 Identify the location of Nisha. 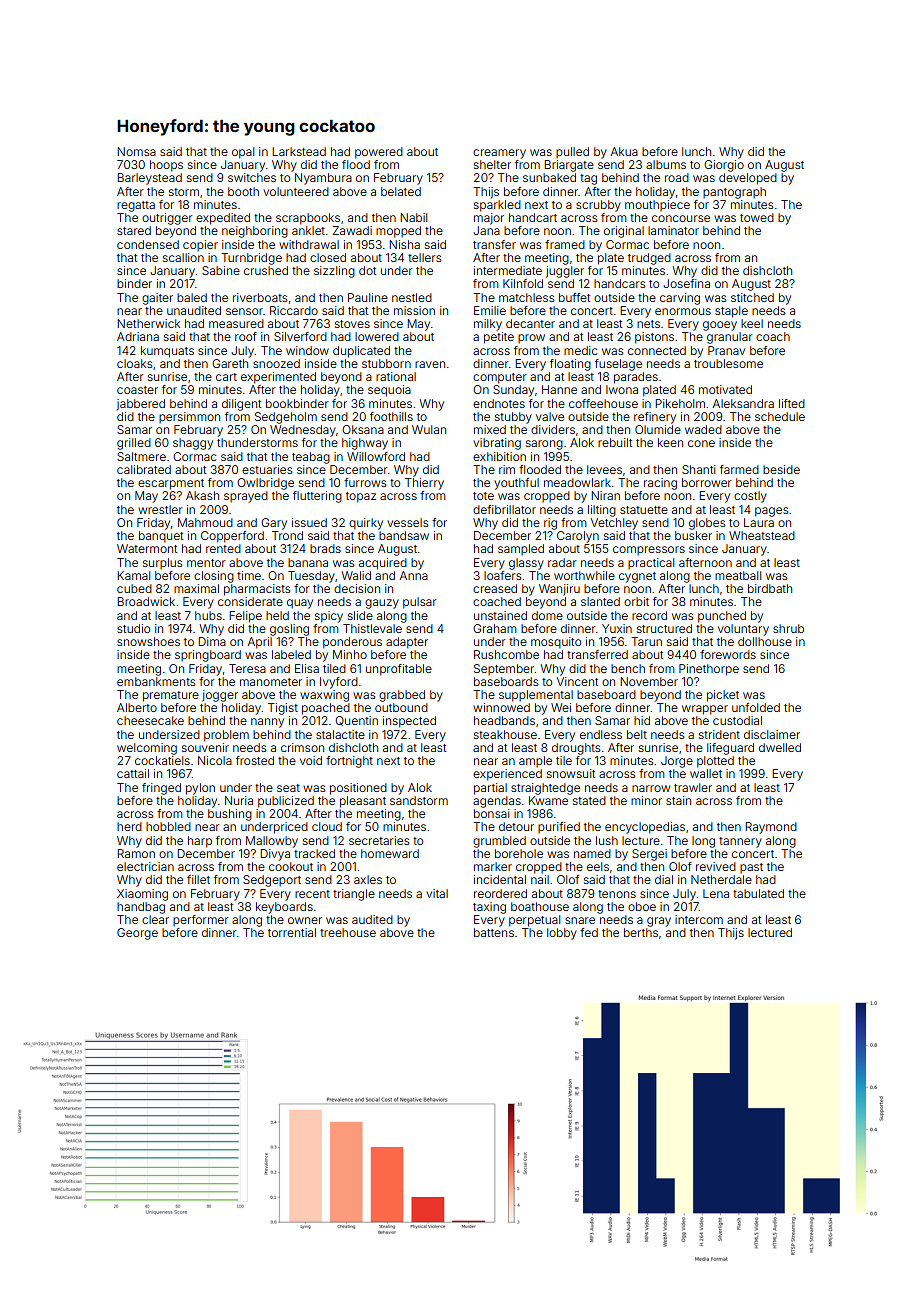
(404, 244).
